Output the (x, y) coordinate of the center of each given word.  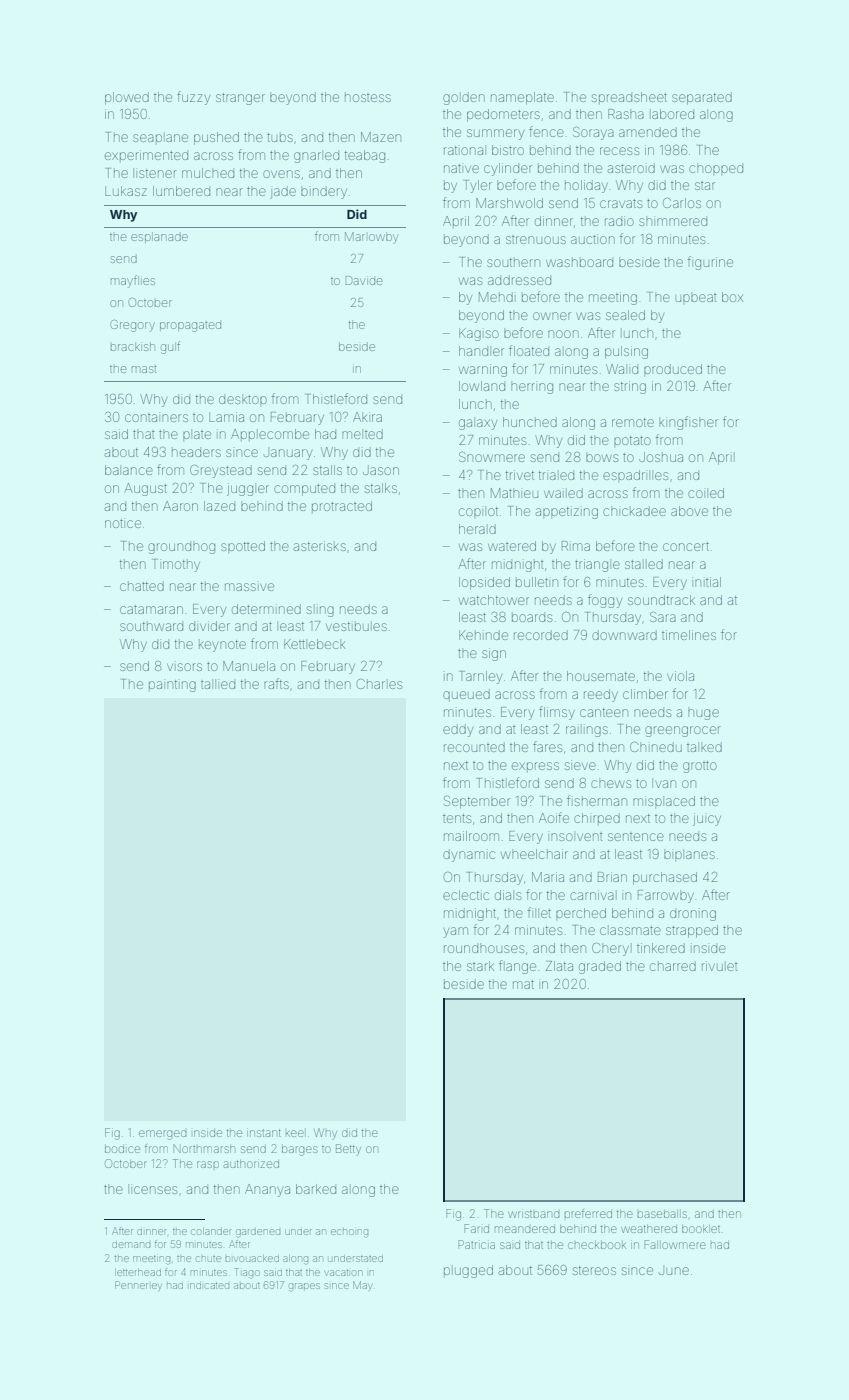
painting (172, 686)
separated (702, 98)
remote (633, 422)
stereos (594, 1270)
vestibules (356, 626)
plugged (468, 1271)
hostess (368, 98)
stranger (240, 99)
